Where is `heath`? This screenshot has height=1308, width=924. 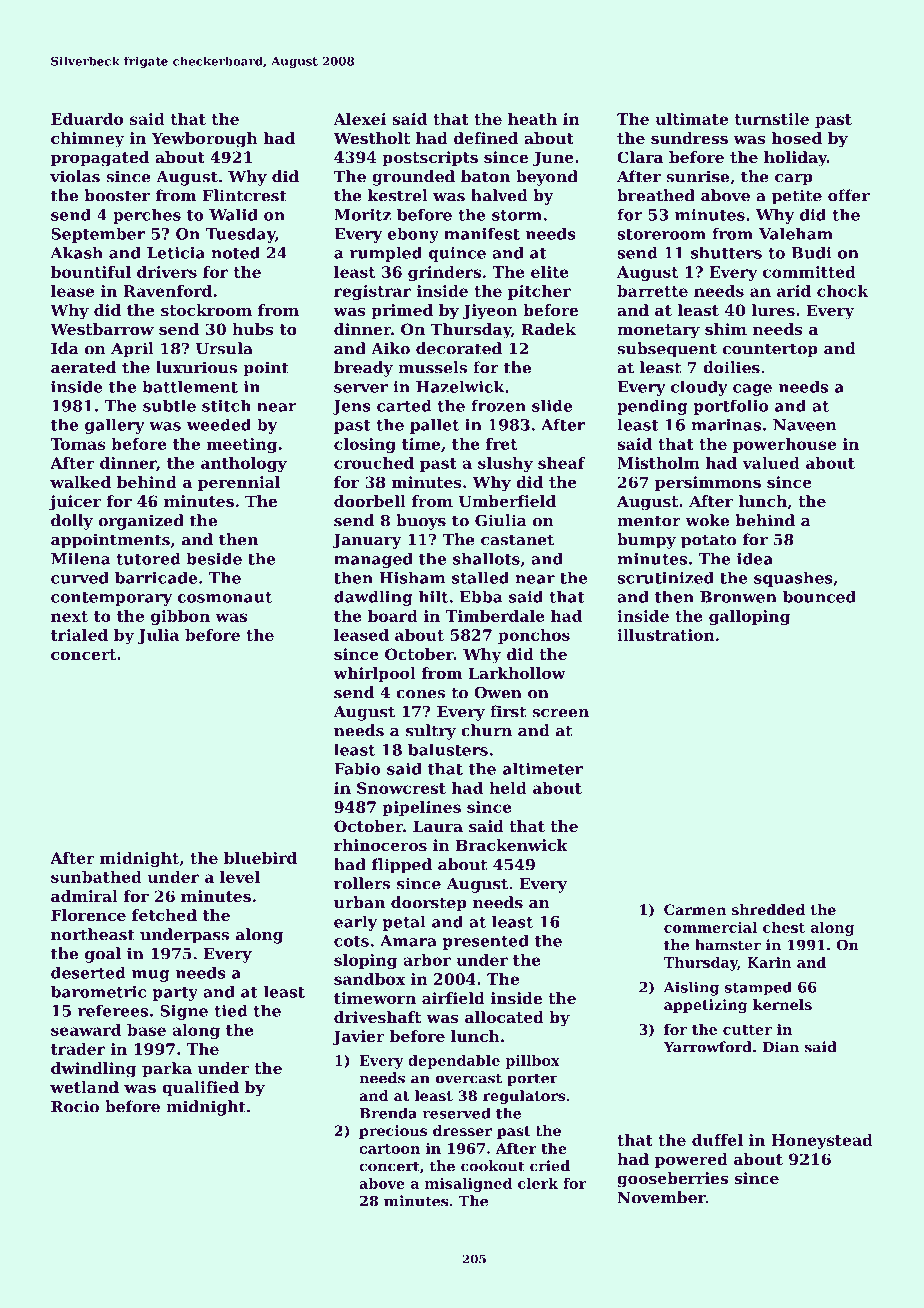
heath is located at coordinates (532, 119).
